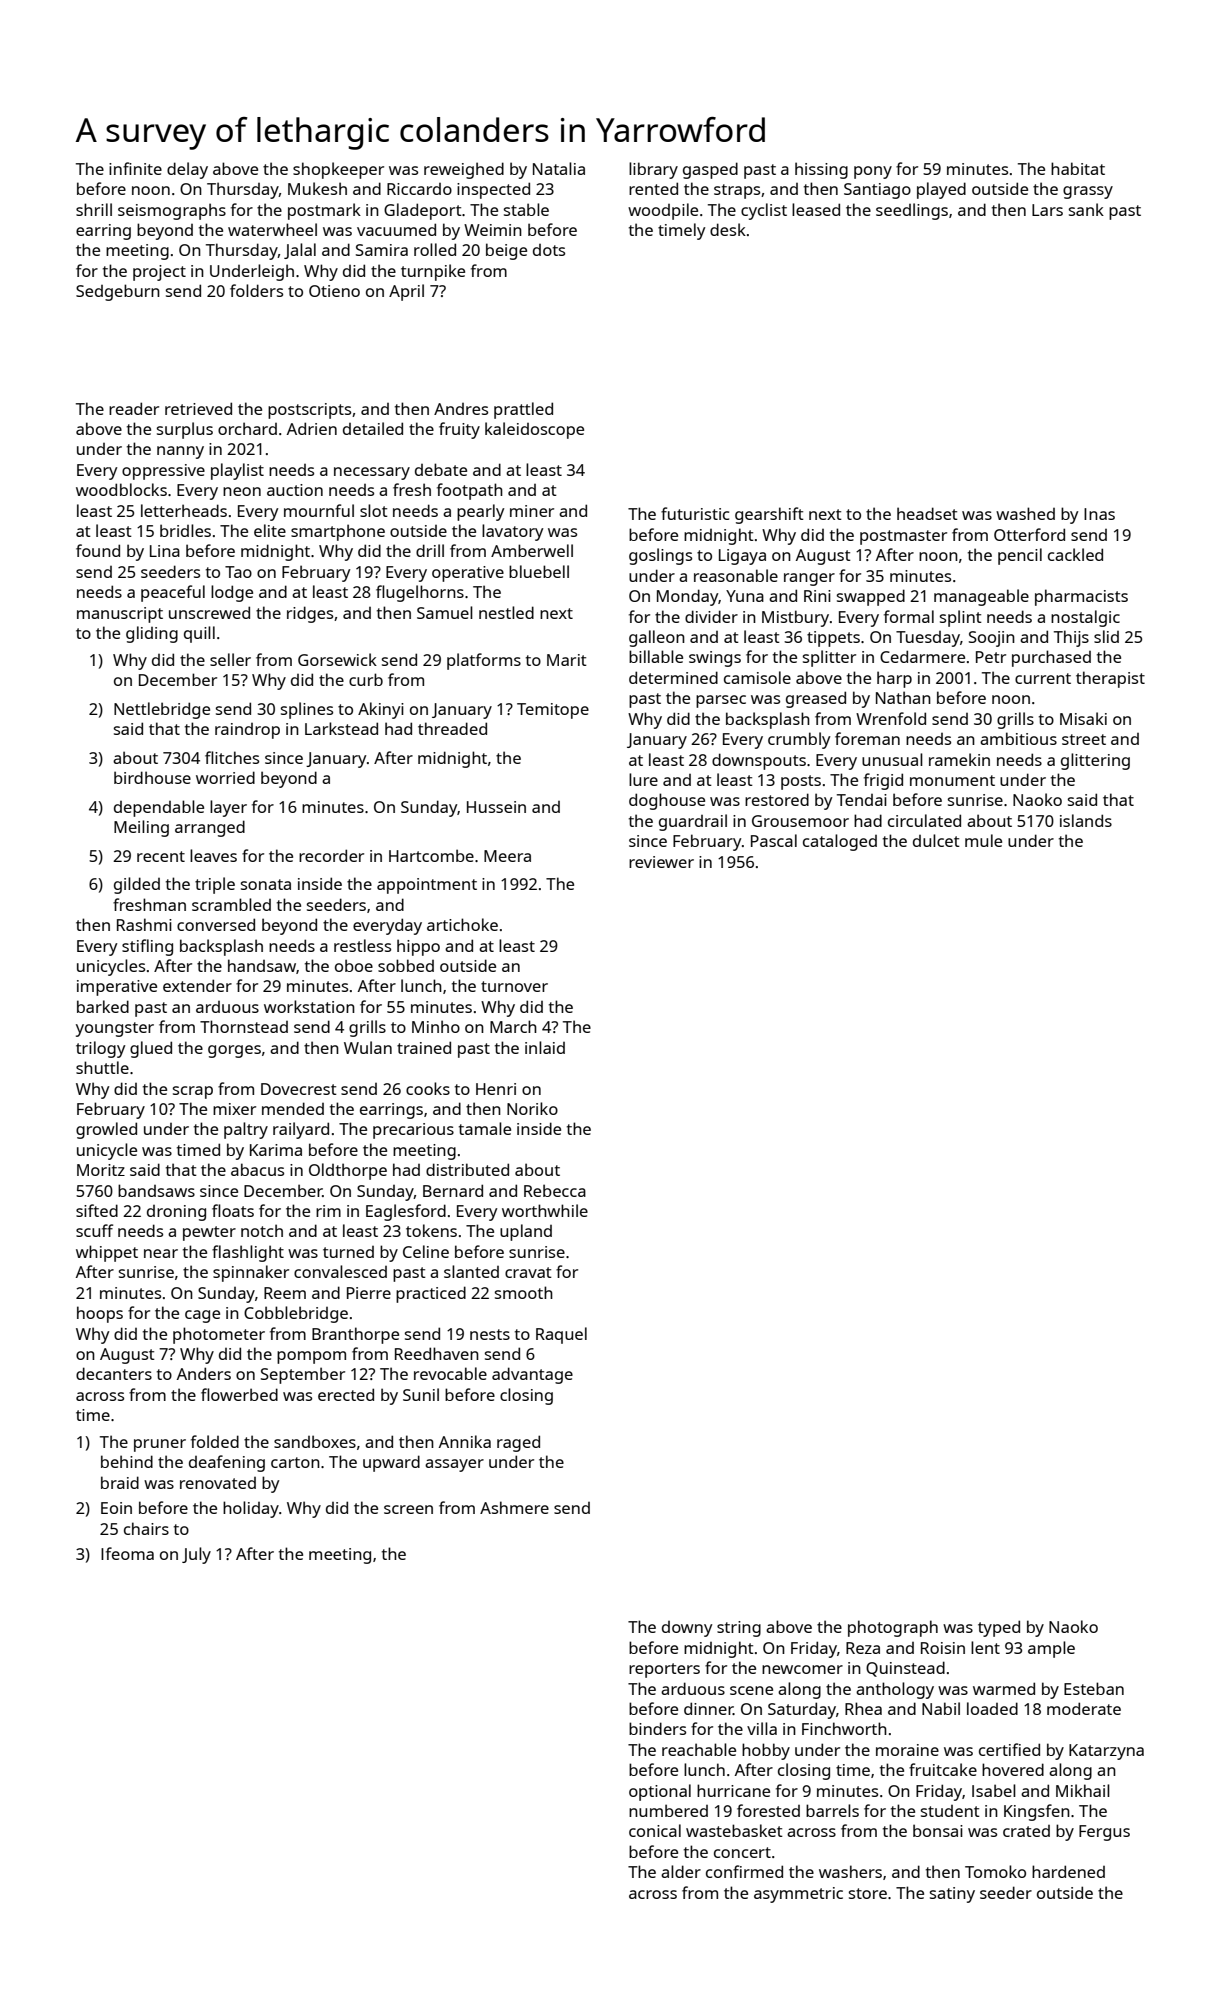 The width and height of the image is (1221, 2012). Describe the element at coordinates (1099, 514) in the image. I see `Inas` at that location.
